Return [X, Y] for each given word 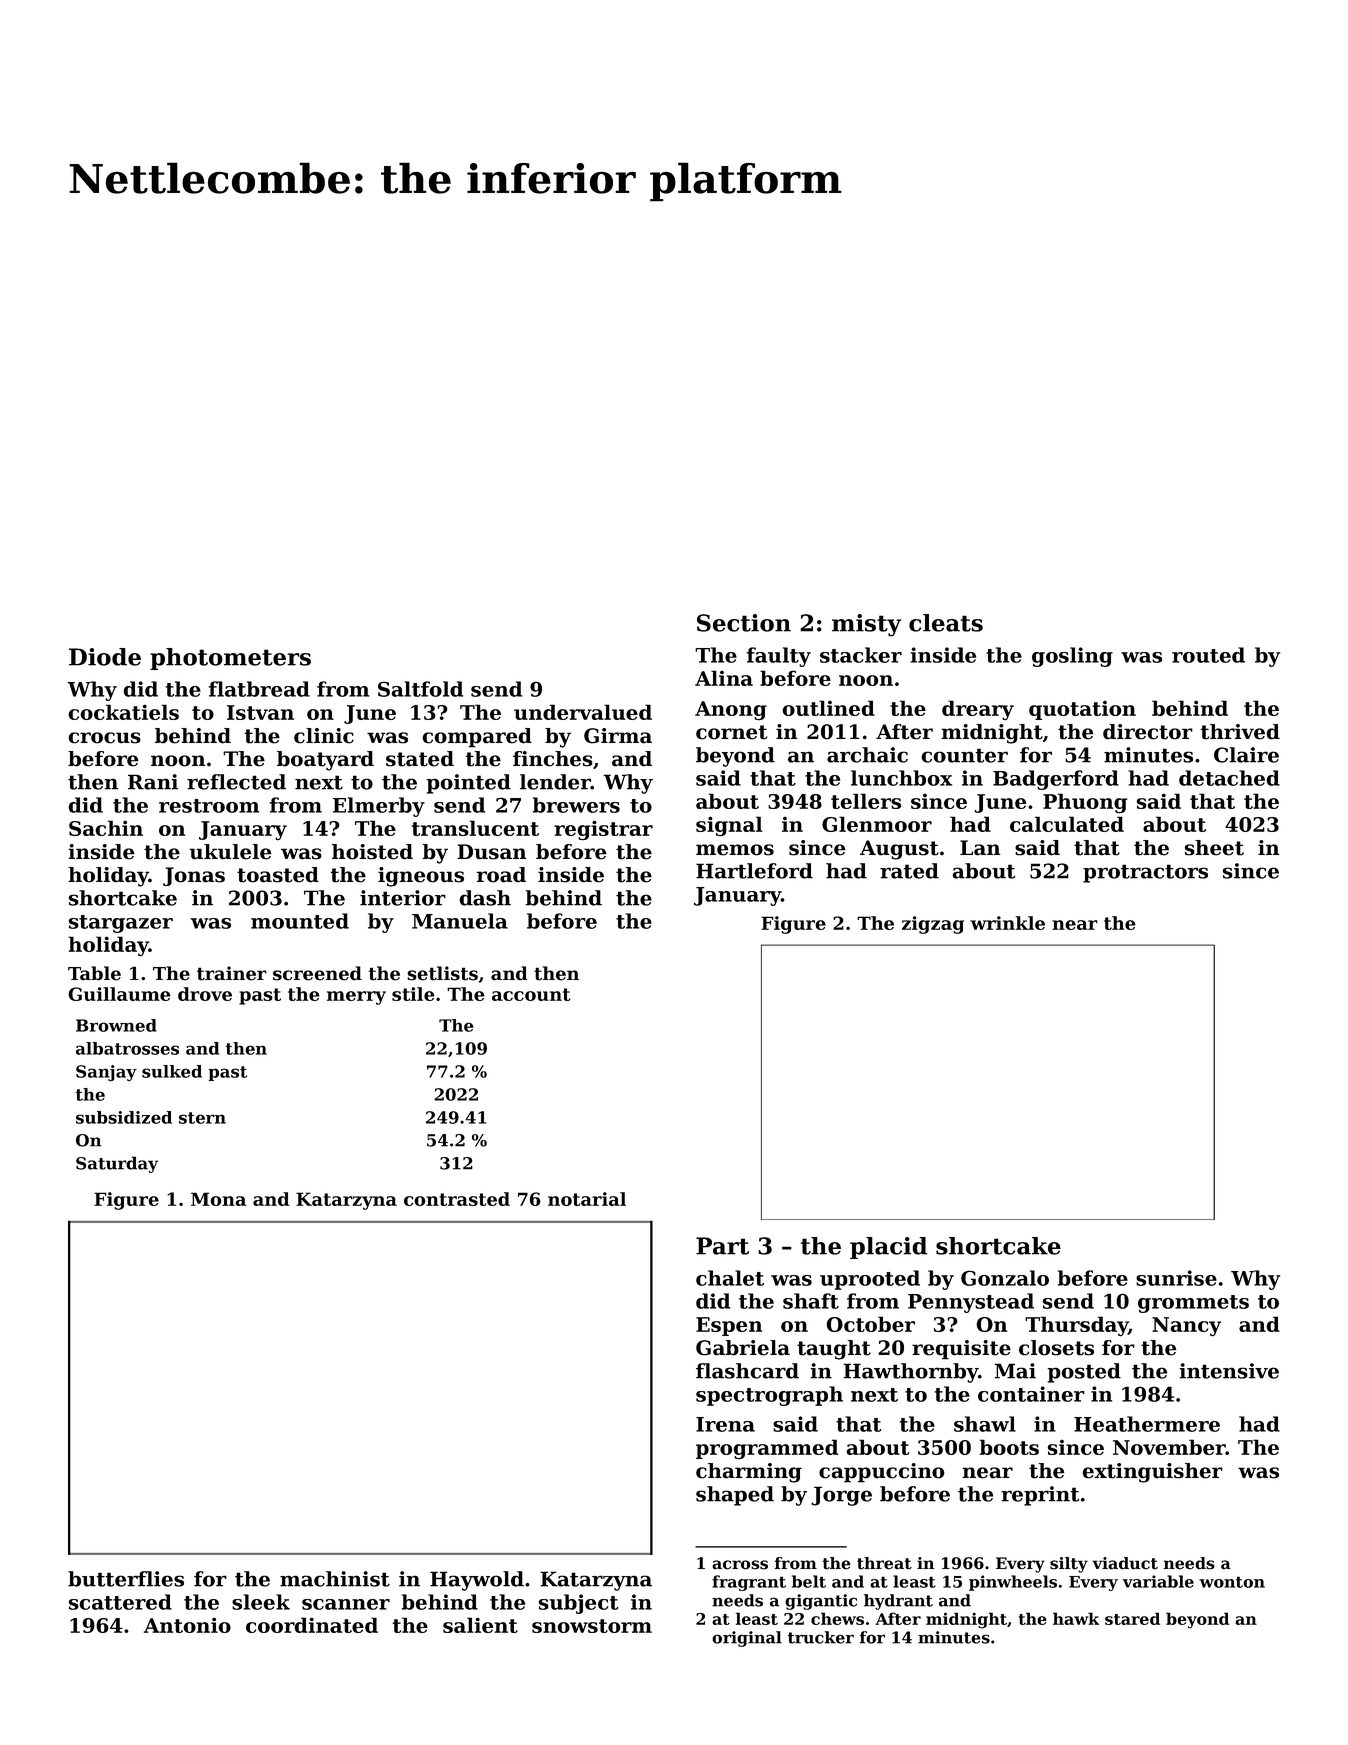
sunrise [1176, 1278]
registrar [603, 830]
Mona [218, 1199]
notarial [587, 1199]
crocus [104, 738]
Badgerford [1056, 780]
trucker [821, 1637]
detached [1229, 778]
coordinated [312, 1625]
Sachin [106, 828]
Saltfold [420, 689]
